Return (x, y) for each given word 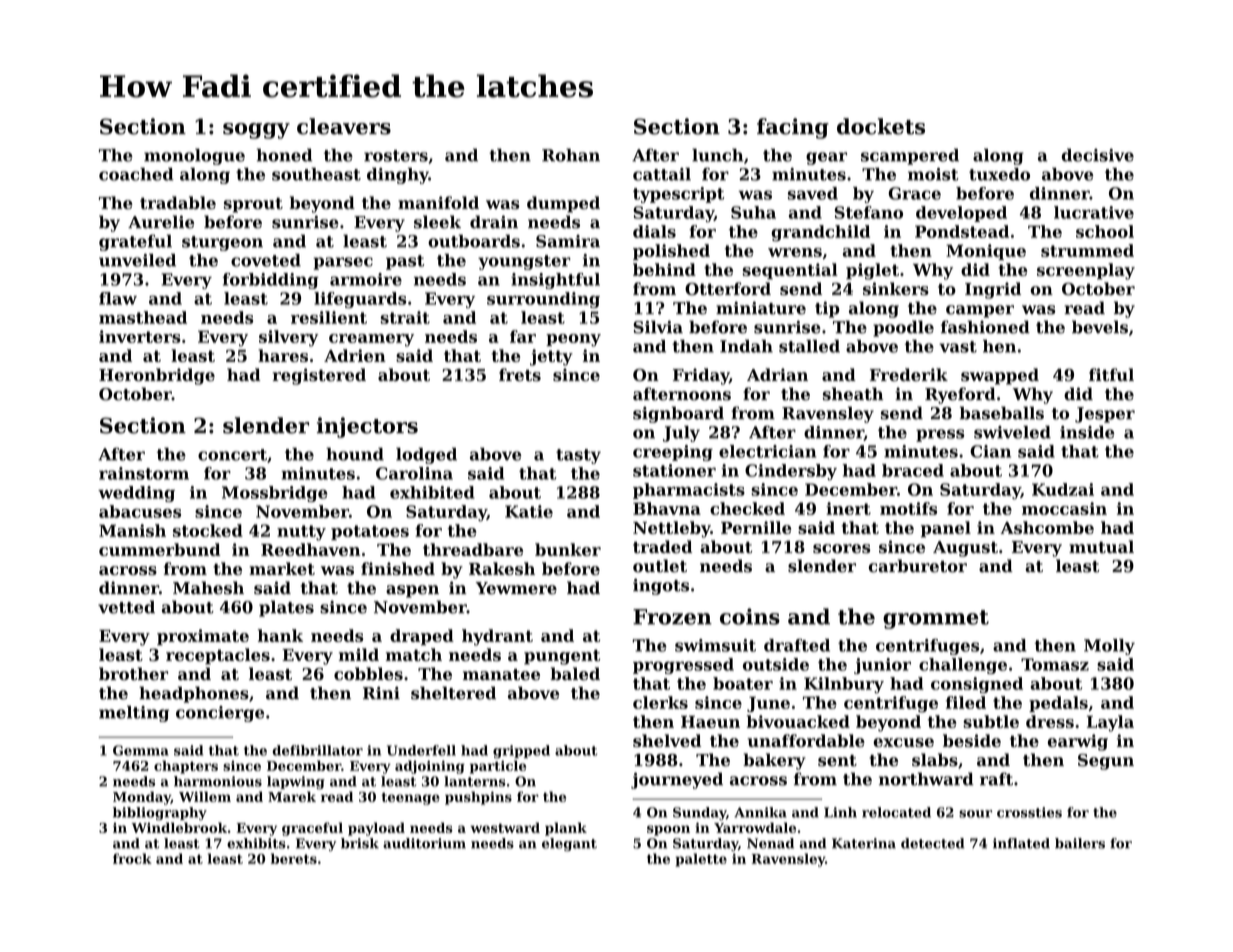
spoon (668, 830)
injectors (367, 427)
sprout (253, 205)
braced (913, 470)
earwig (1078, 742)
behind (664, 269)
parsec (343, 263)
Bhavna (667, 508)
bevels (1100, 327)
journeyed (677, 780)
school (1105, 231)
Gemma (141, 750)
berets (294, 858)
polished (671, 252)
